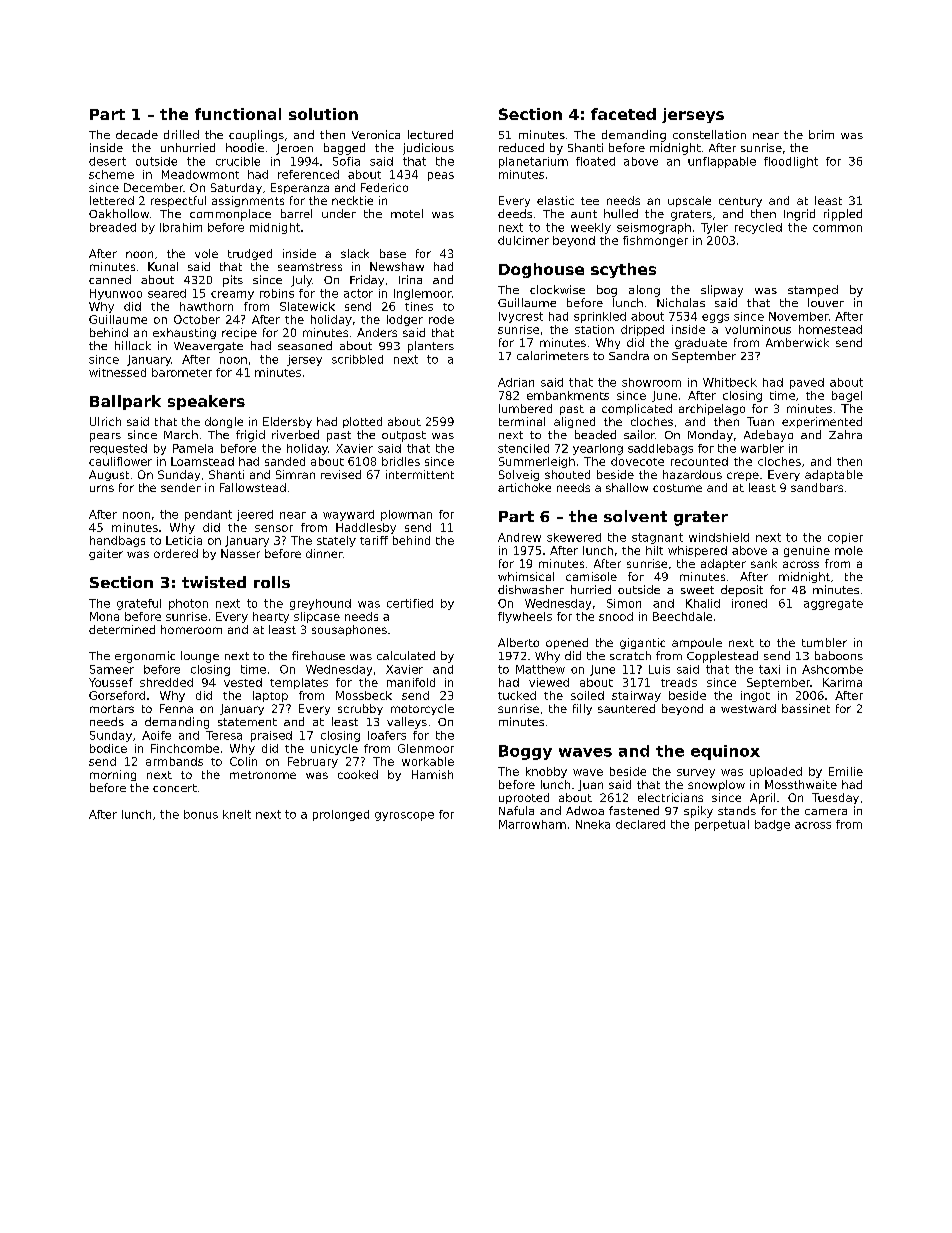 The width and height of the screenshot is (952, 1233). Describe the element at coordinates (821, 134) in the screenshot. I see `brim` at that location.
